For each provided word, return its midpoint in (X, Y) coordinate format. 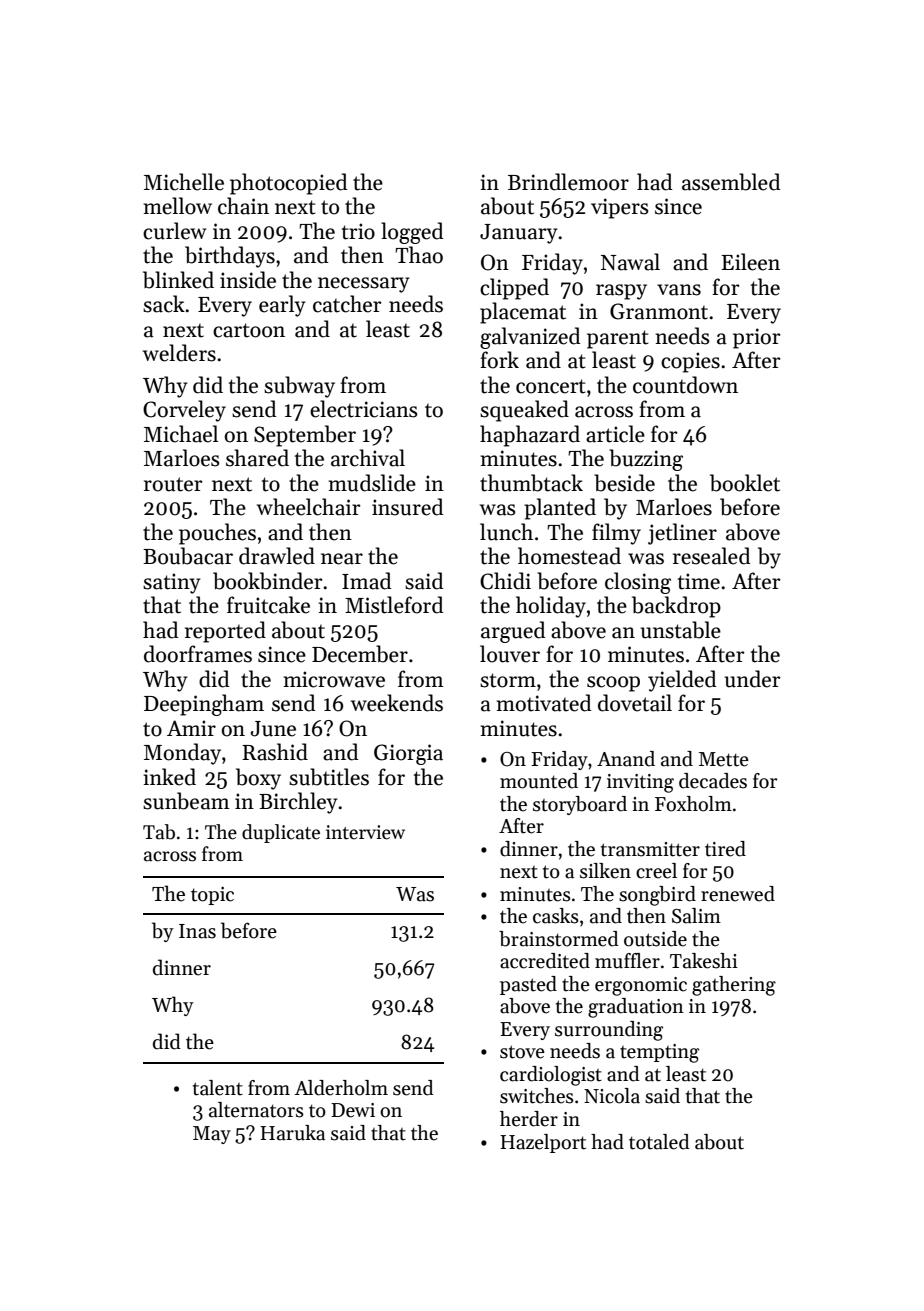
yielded (682, 681)
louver (510, 654)
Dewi (353, 1110)
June (273, 729)
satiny (172, 583)
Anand (626, 759)
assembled (731, 182)
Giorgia (408, 754)
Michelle (184, 182)
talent (218, 1088)
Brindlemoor (568, 182)
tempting (659, 1053)
